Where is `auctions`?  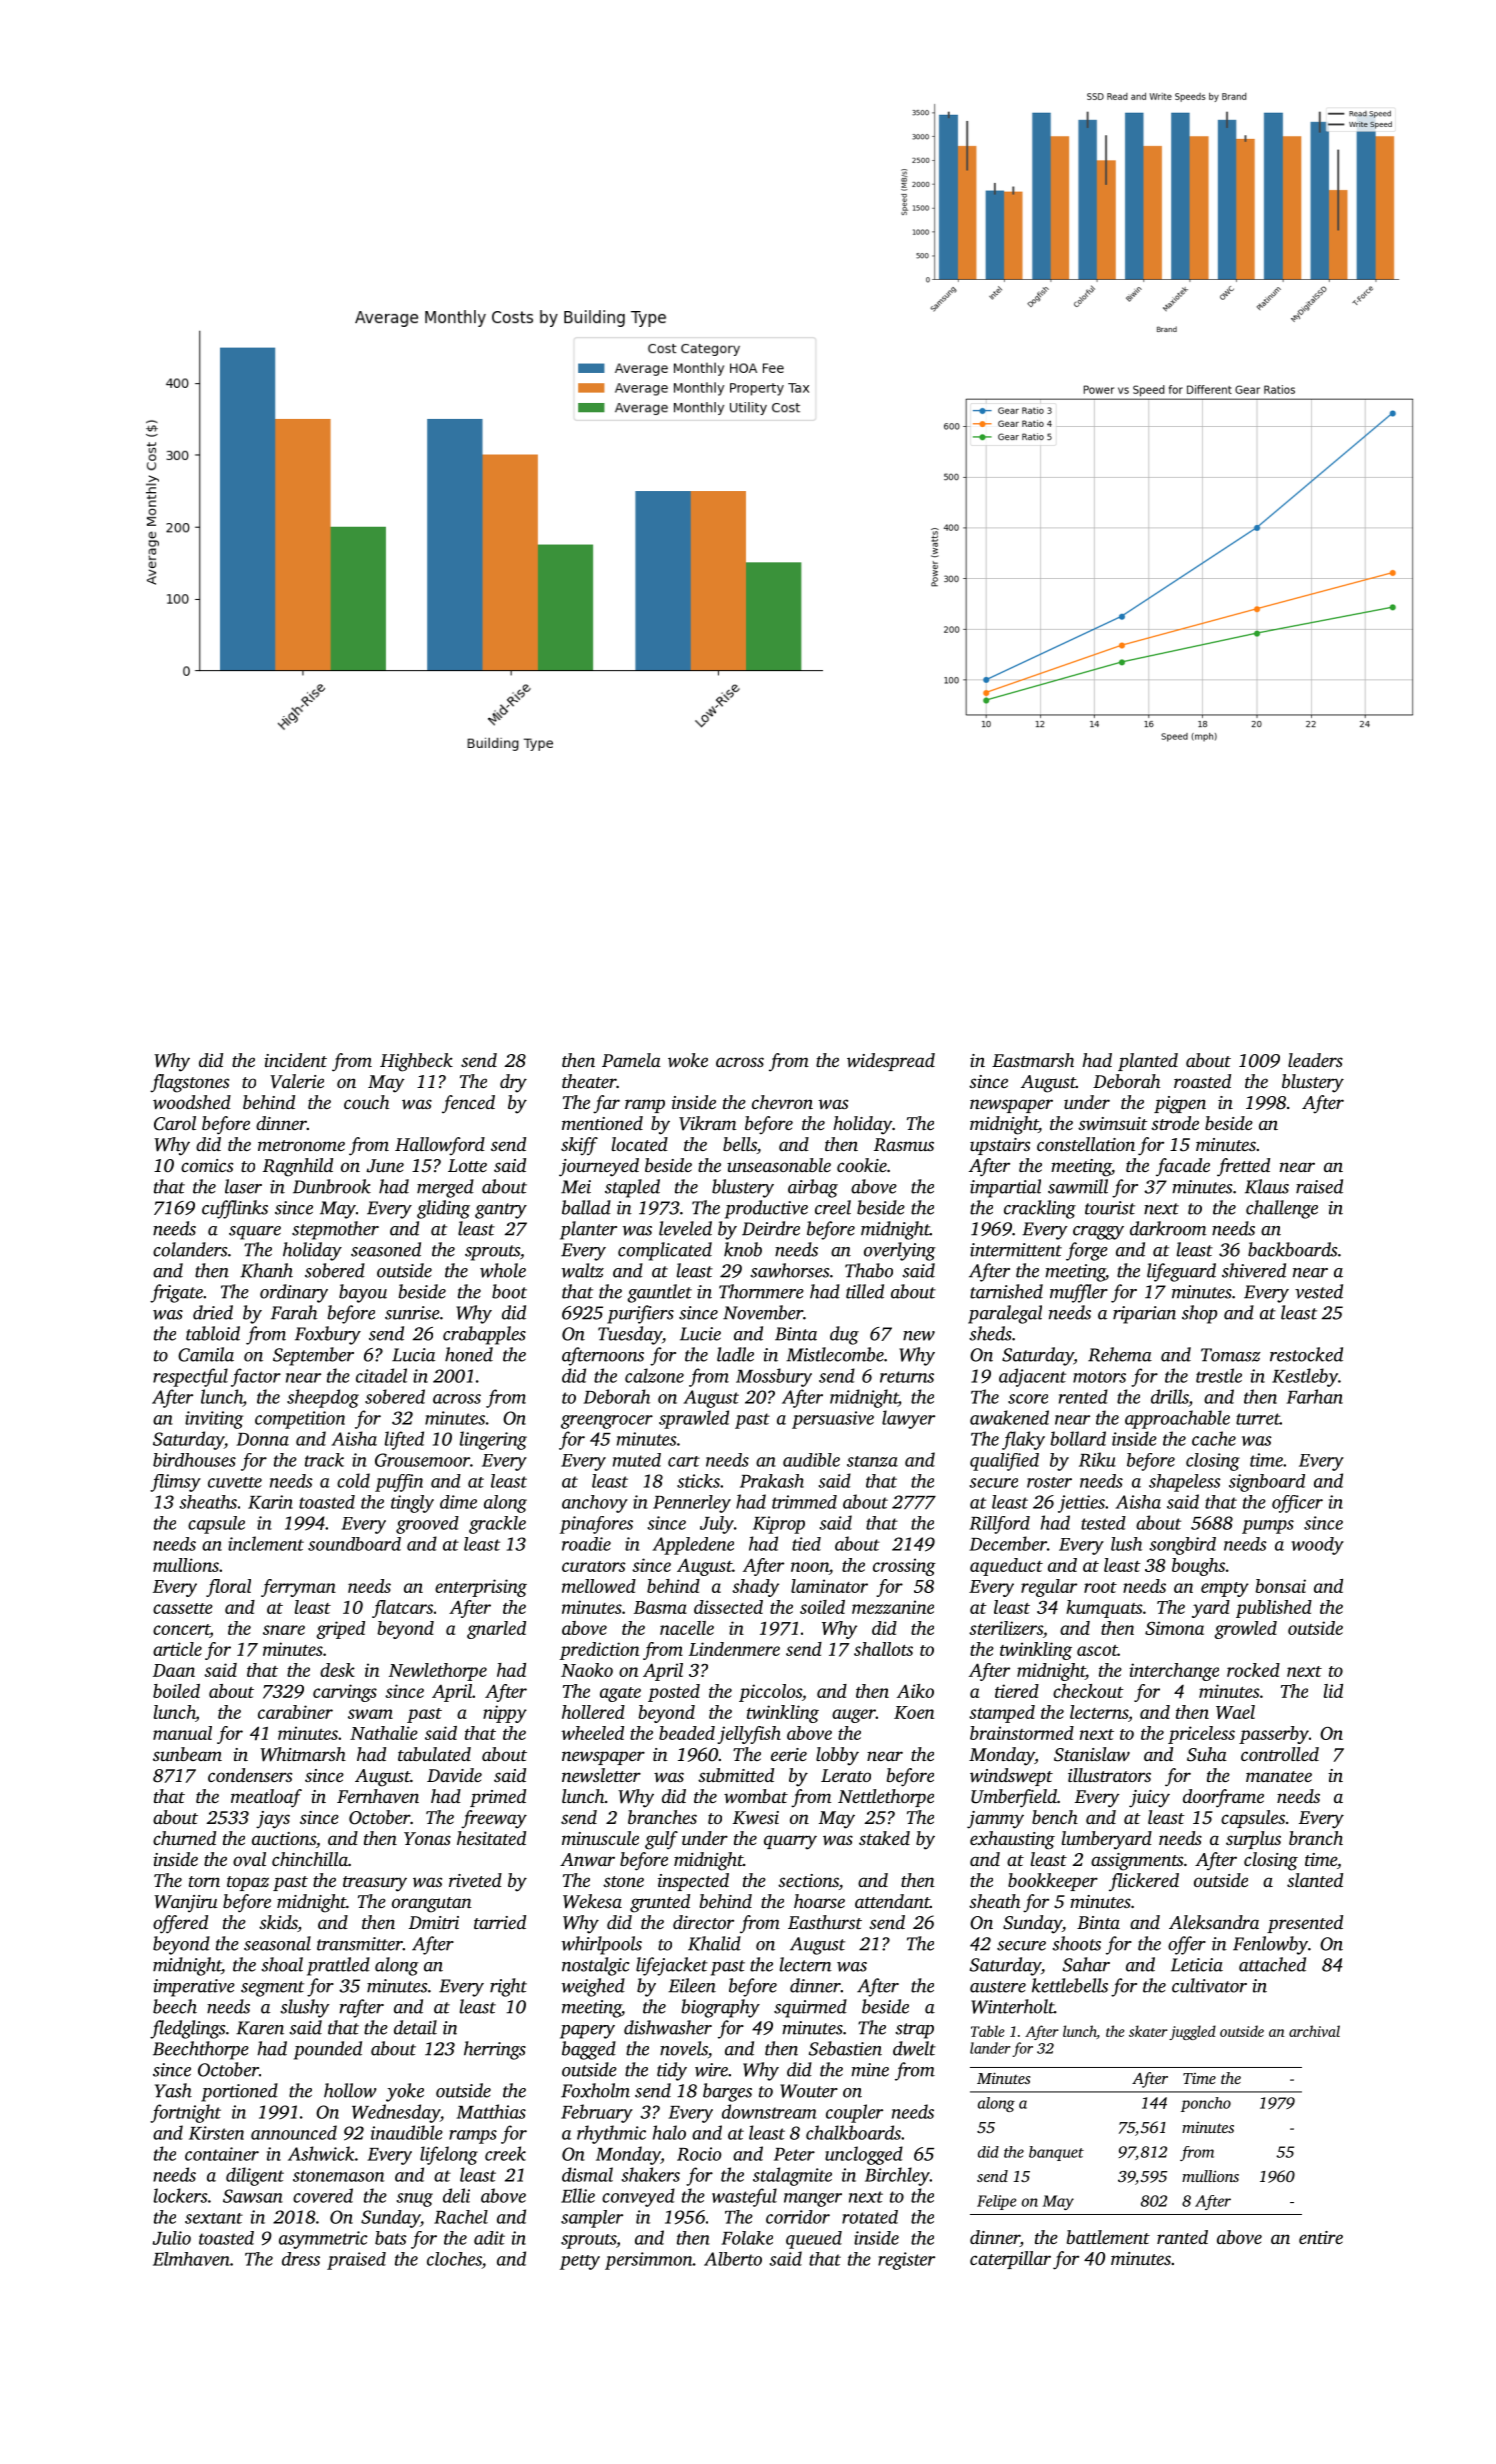 auctions is located at coordinates (284, 1838).
